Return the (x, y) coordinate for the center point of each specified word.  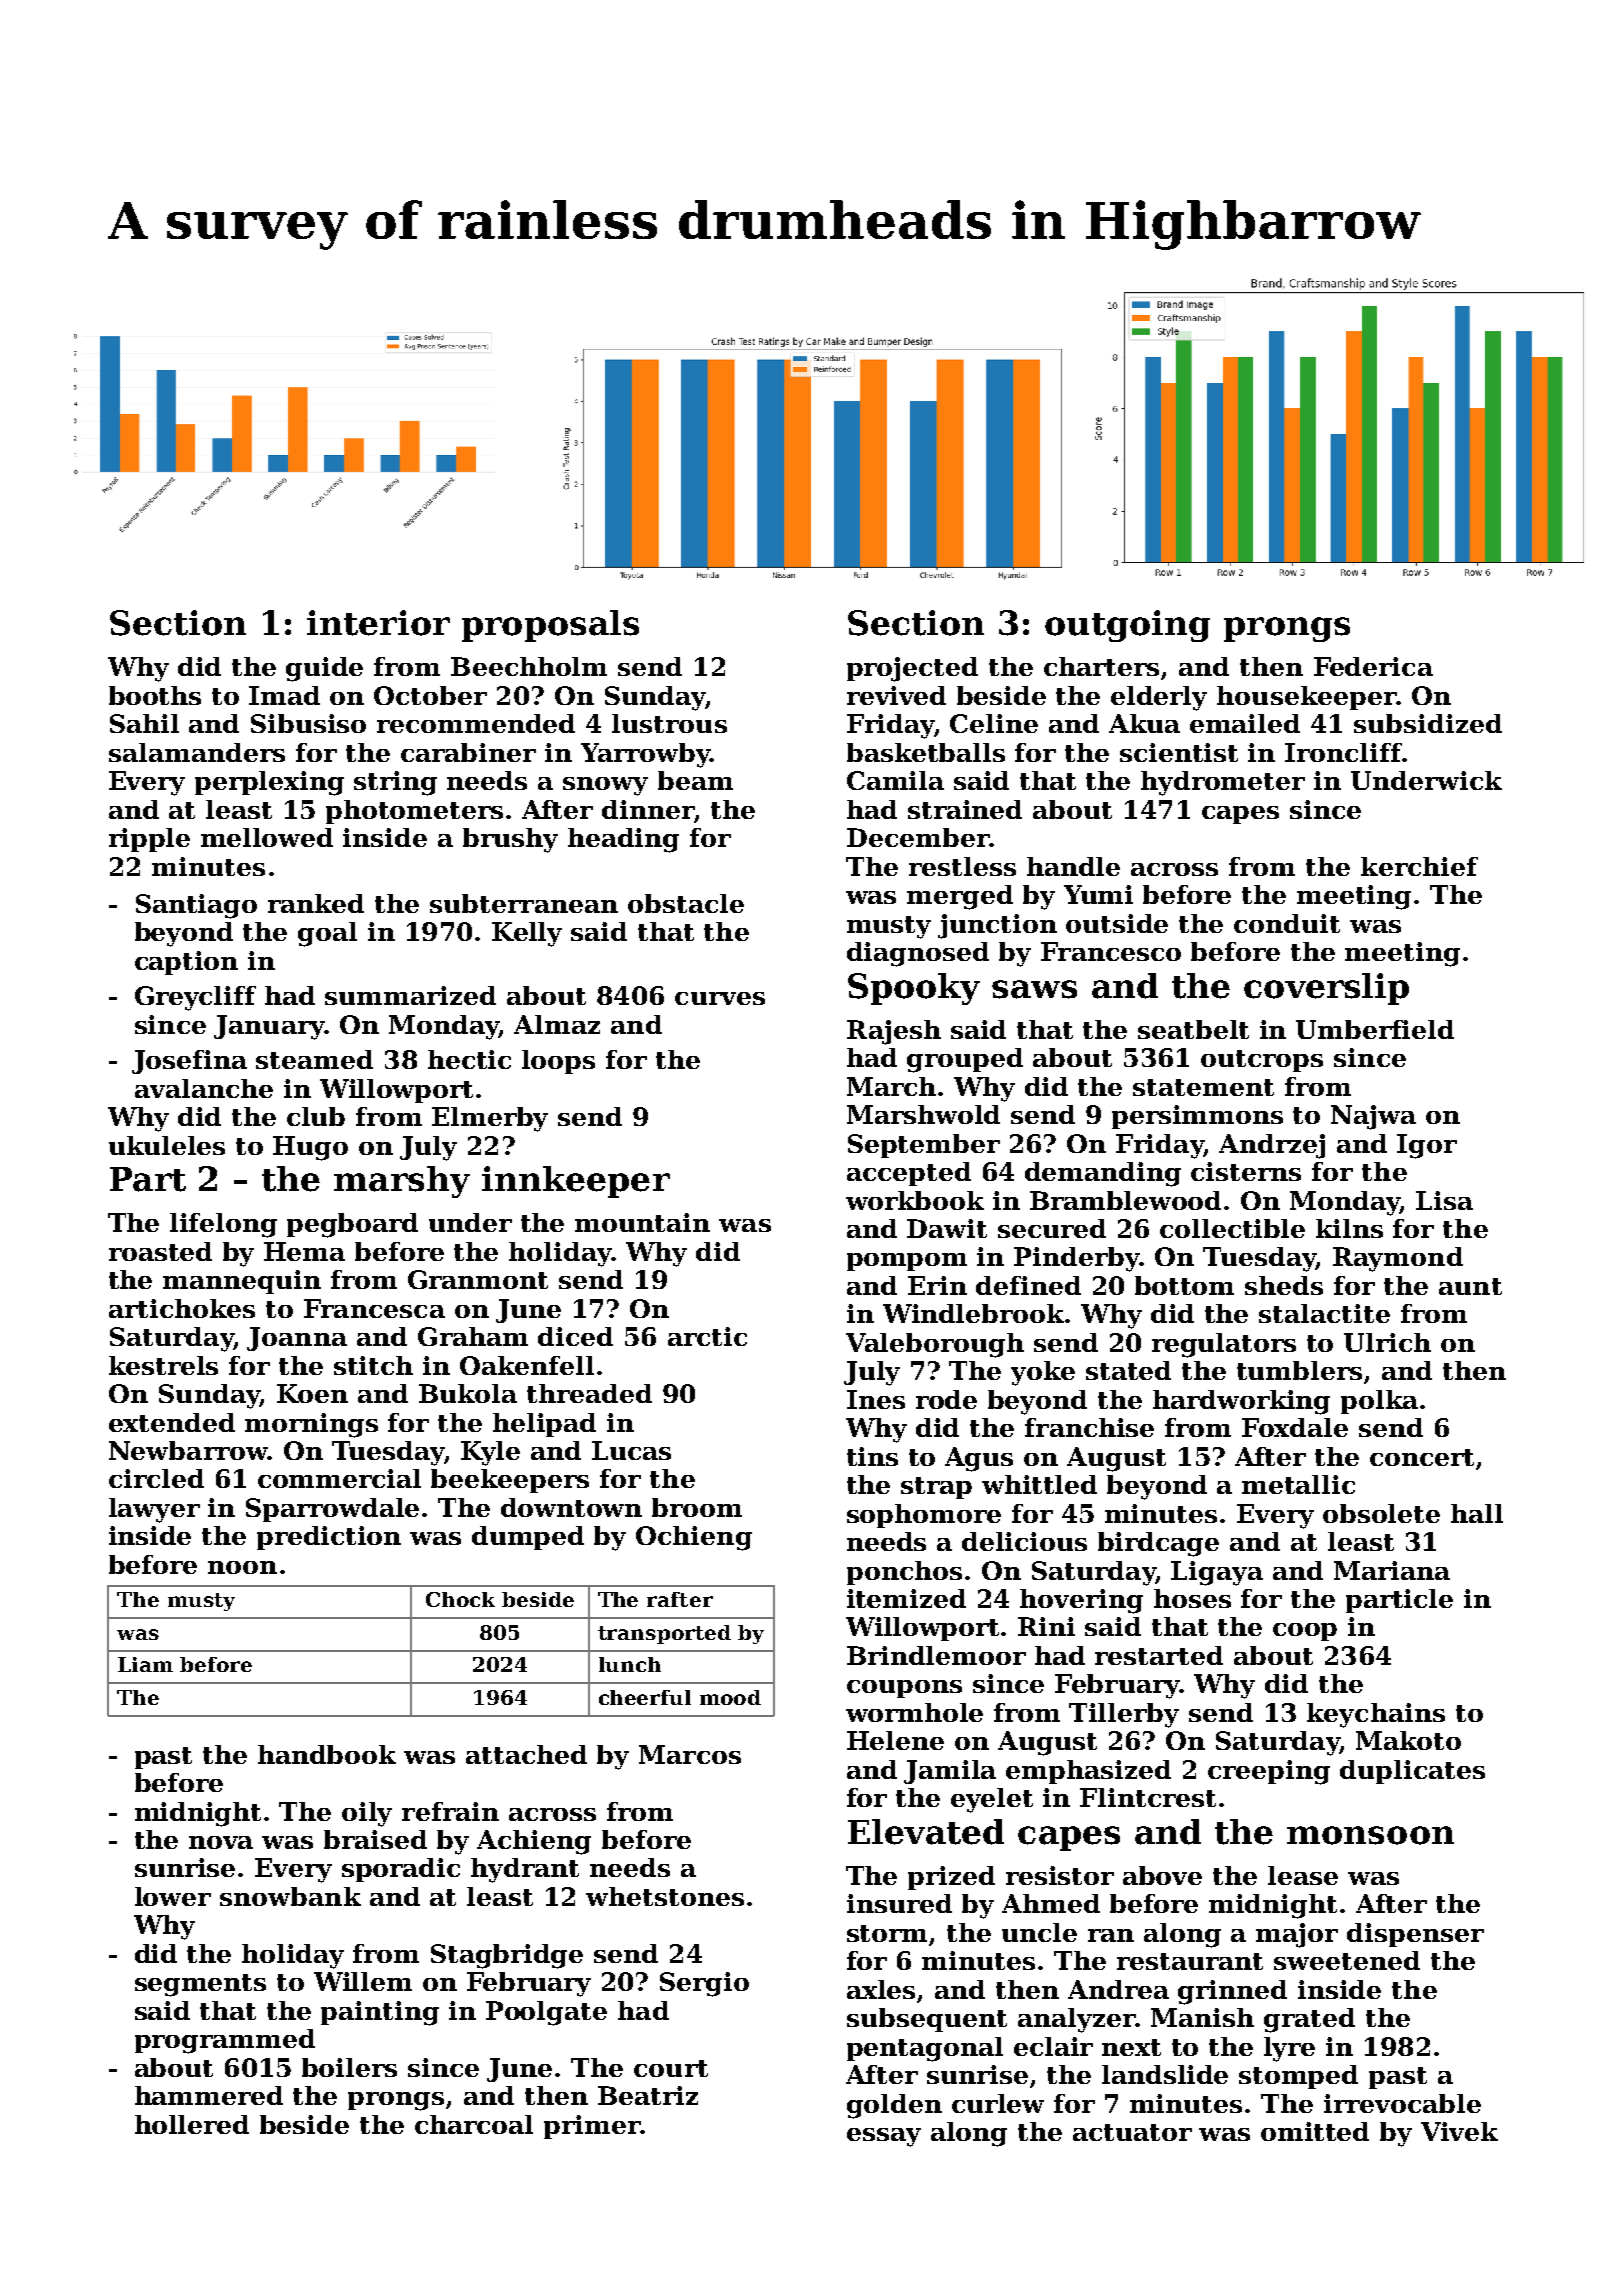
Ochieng (694, 1538)
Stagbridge (507, 1956)
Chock (460, 1599)
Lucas (631, 1450)
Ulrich (1387, 1342)
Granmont (478, 1279)
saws (1034, 989)
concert (1422, 1457)
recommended (476, 723)
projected (912, 669)
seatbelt (1193, 1029)
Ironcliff (1343, 752)
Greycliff (195, 998)
